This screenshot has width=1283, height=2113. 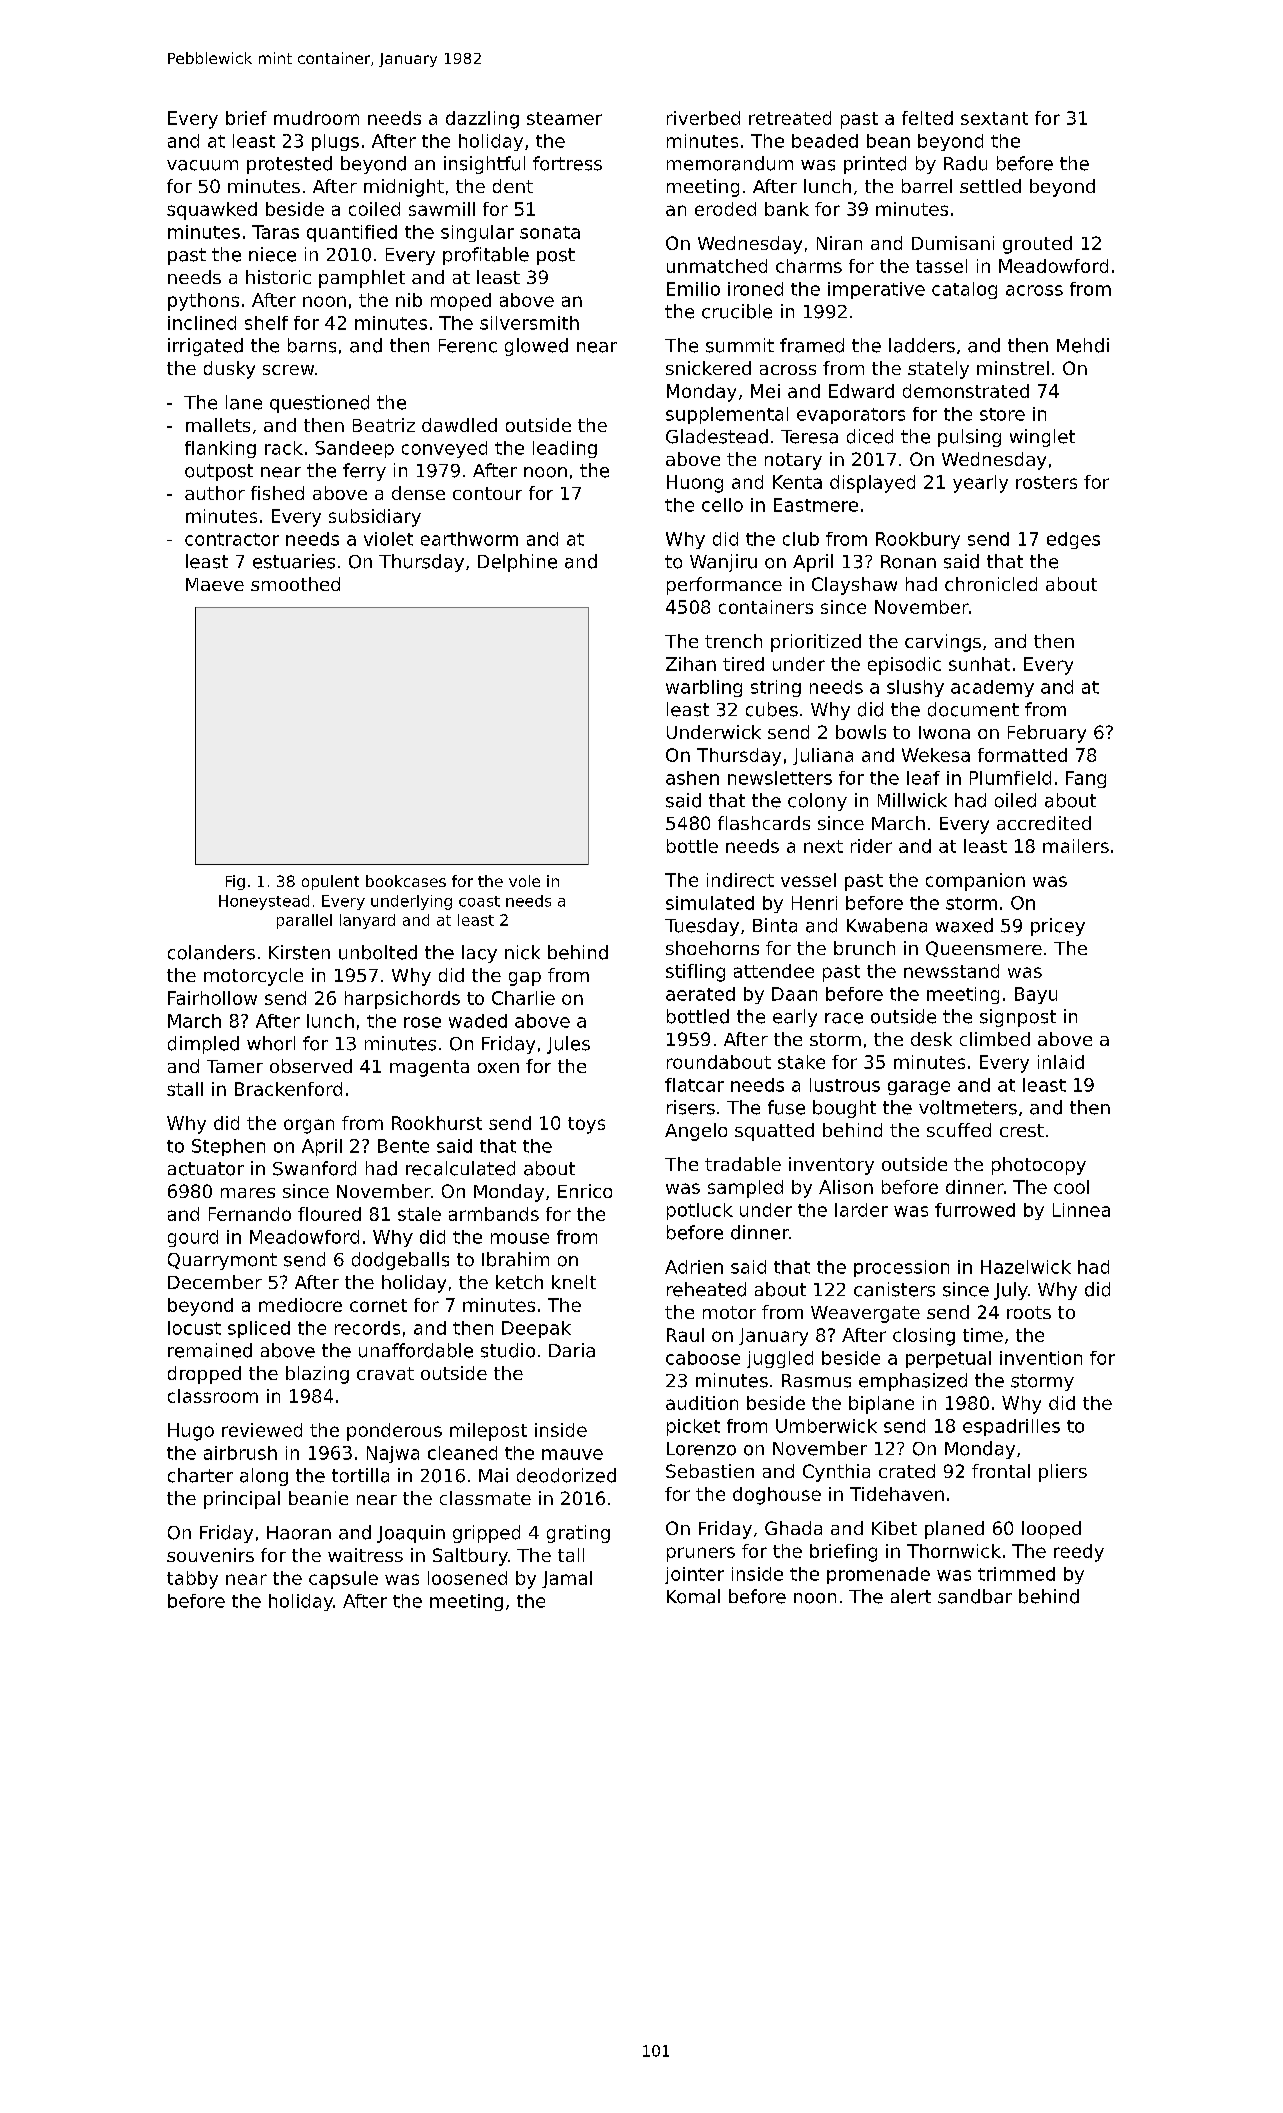 I want to click on nib, so click(x=409, y=300).
